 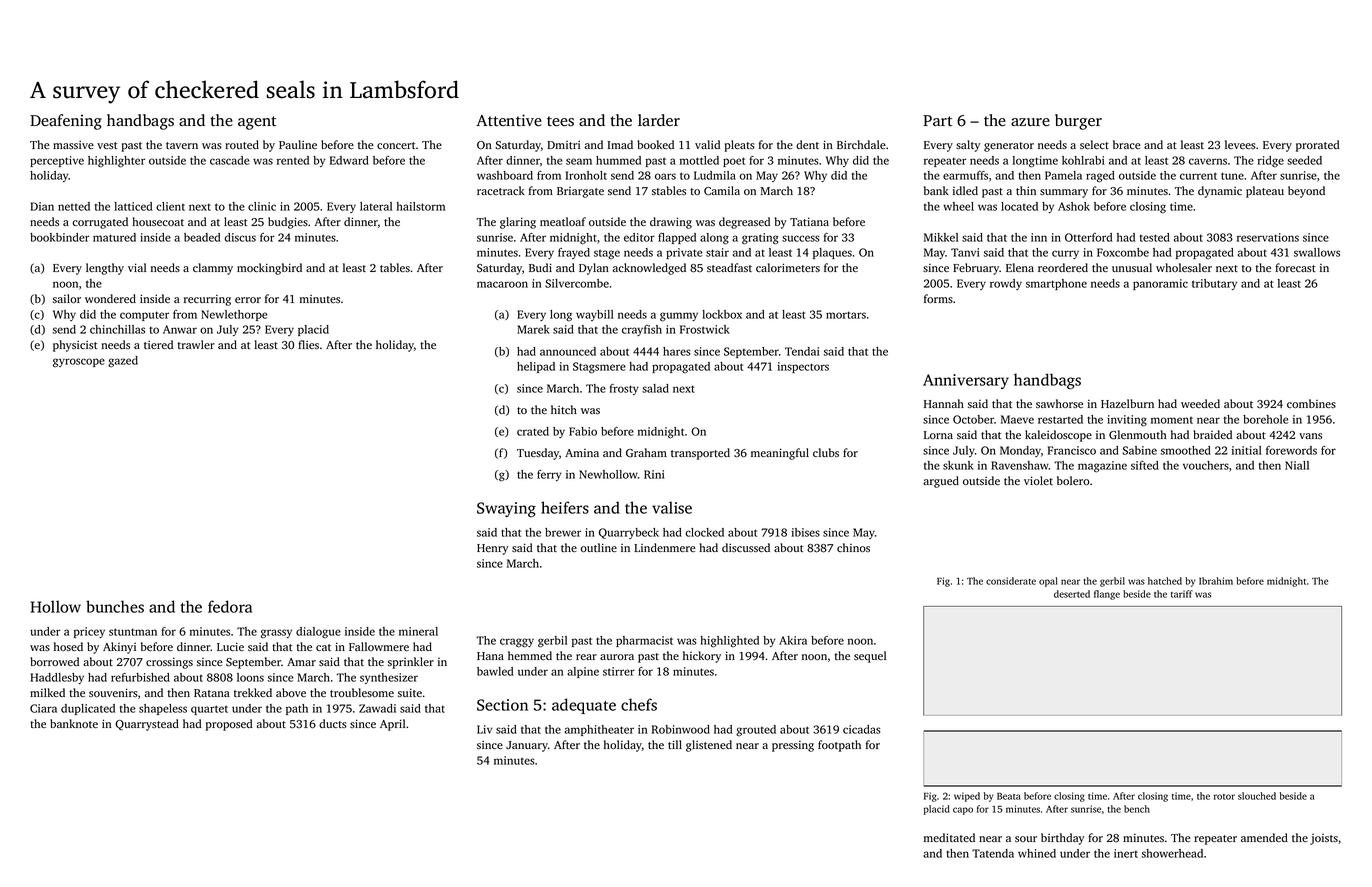 I want to click on error, so click(x=248, y=300).
